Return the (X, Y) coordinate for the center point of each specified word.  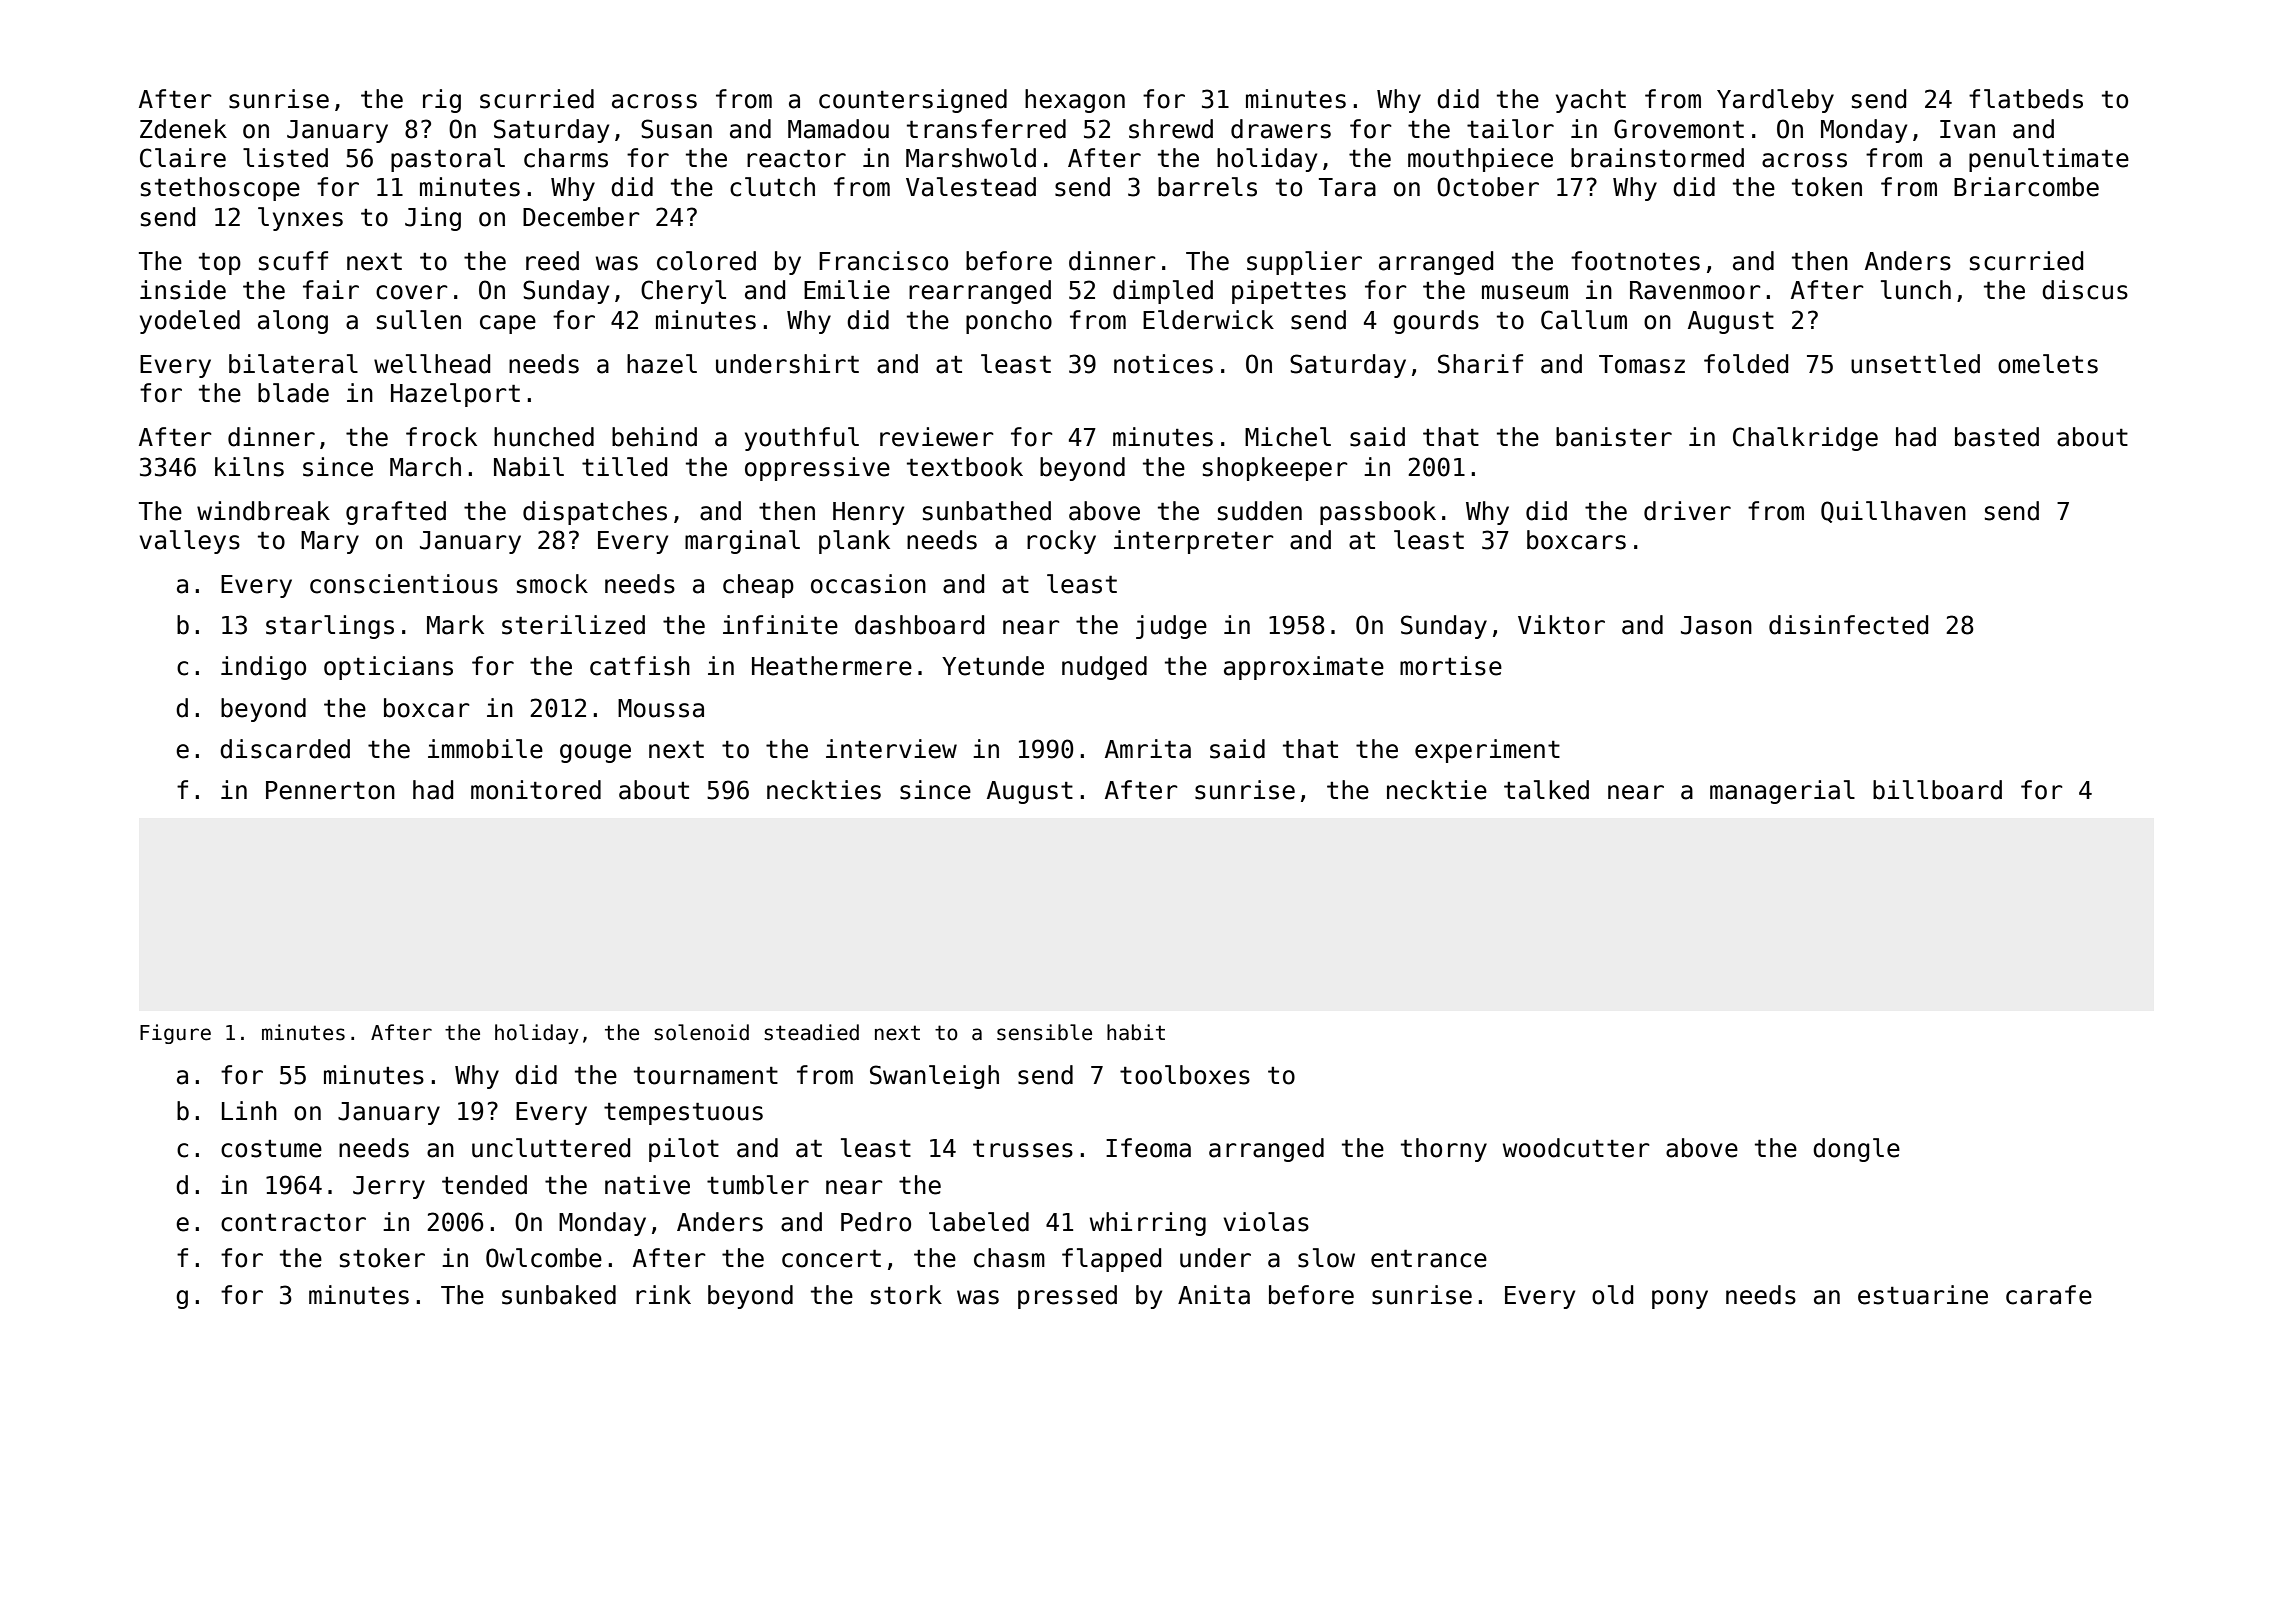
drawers (1281, 129)
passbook (1378, 513)
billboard (1937, 790)
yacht (1591, 101)
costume (271, 1149)
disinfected (1848, 625)
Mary (330, 542)
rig (442, 101)
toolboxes (1185, 1075)
